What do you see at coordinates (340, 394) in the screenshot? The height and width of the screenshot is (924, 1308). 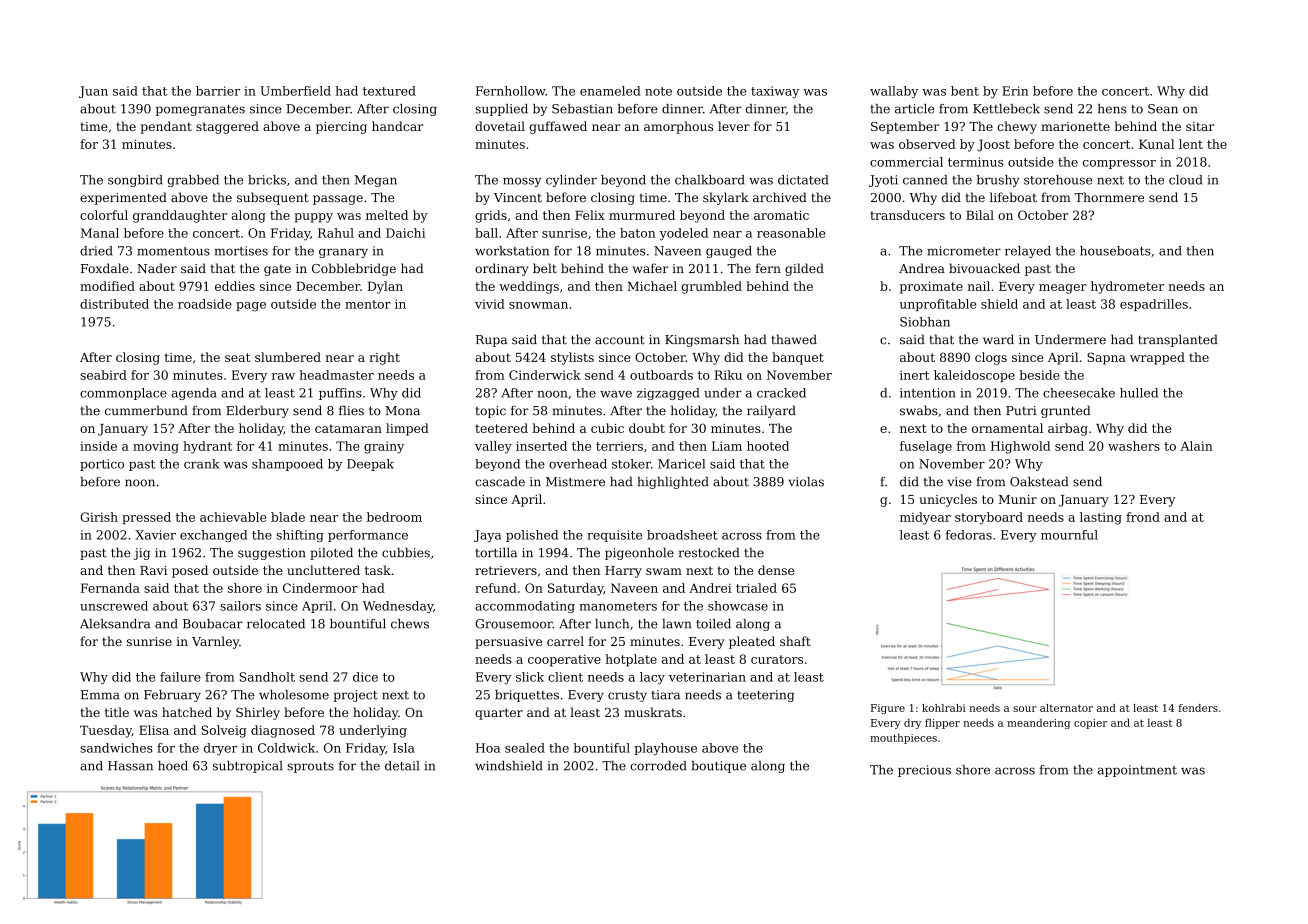 I see `puffins` at bounding box center [340, 394].
